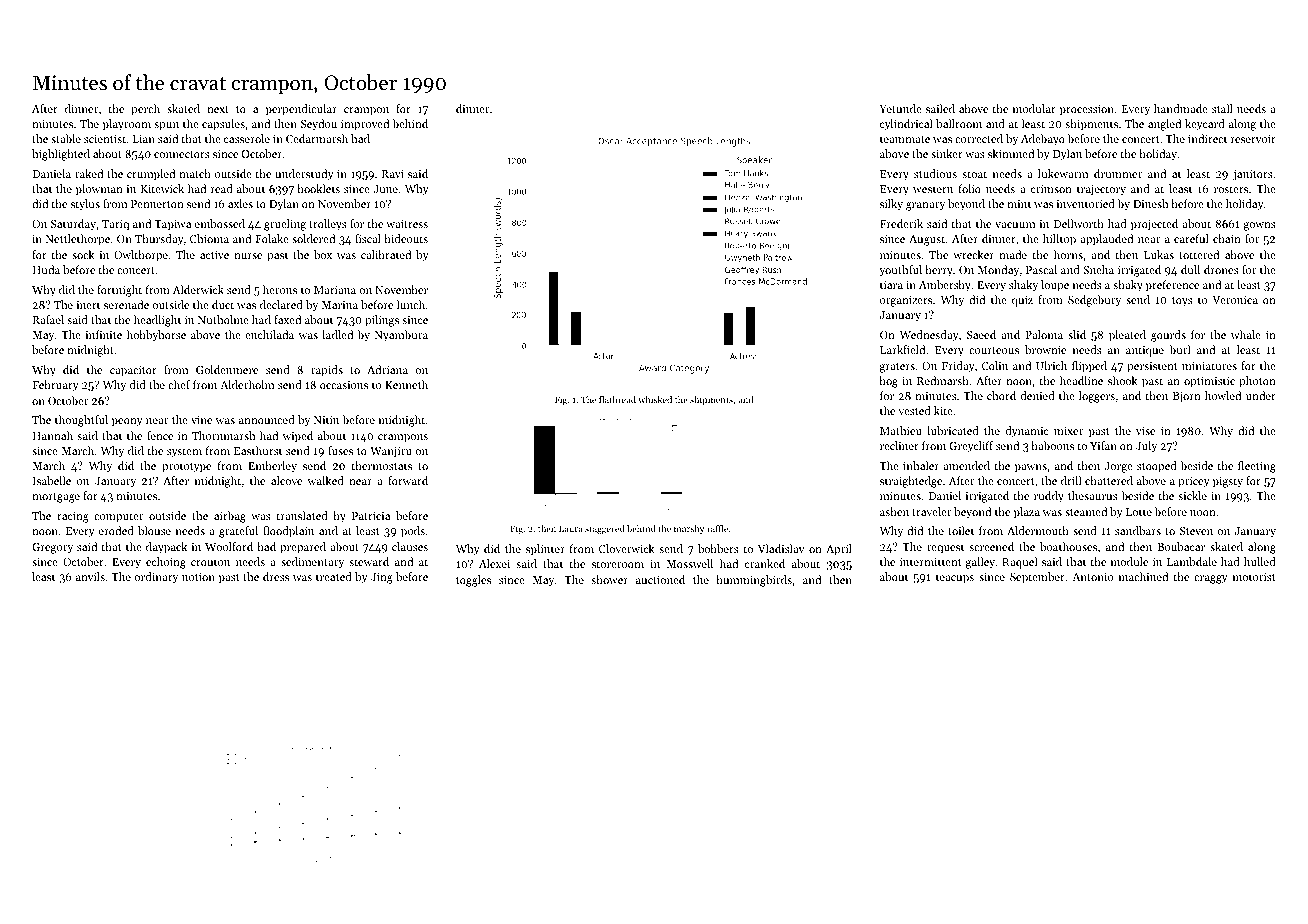 This screenshot has width=1308, height=924. Describe the element at coordinates (1092, 577) in the screenshot. I see `Antonio` at that location.
